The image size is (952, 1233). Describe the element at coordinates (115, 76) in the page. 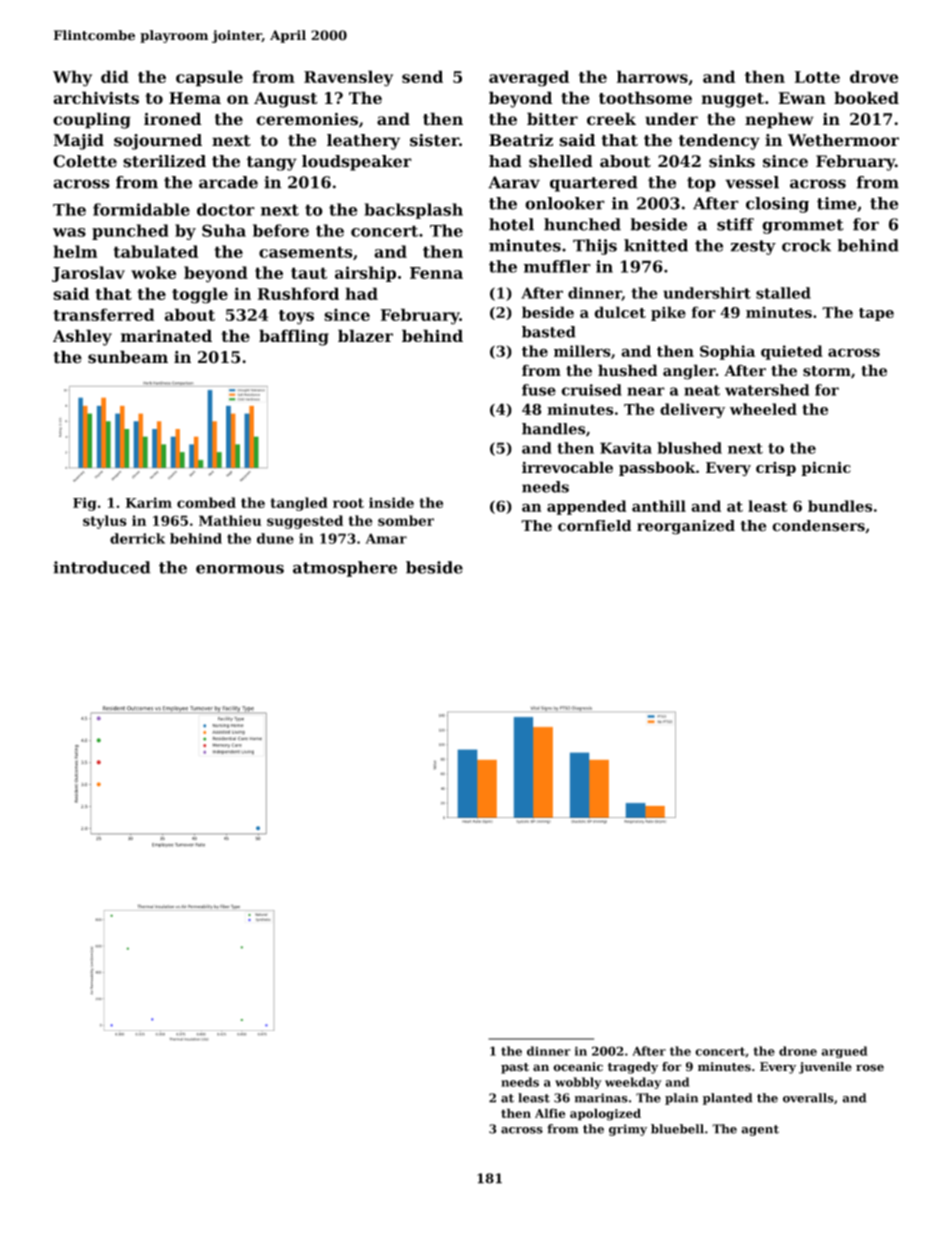

I see `did` at that location.
